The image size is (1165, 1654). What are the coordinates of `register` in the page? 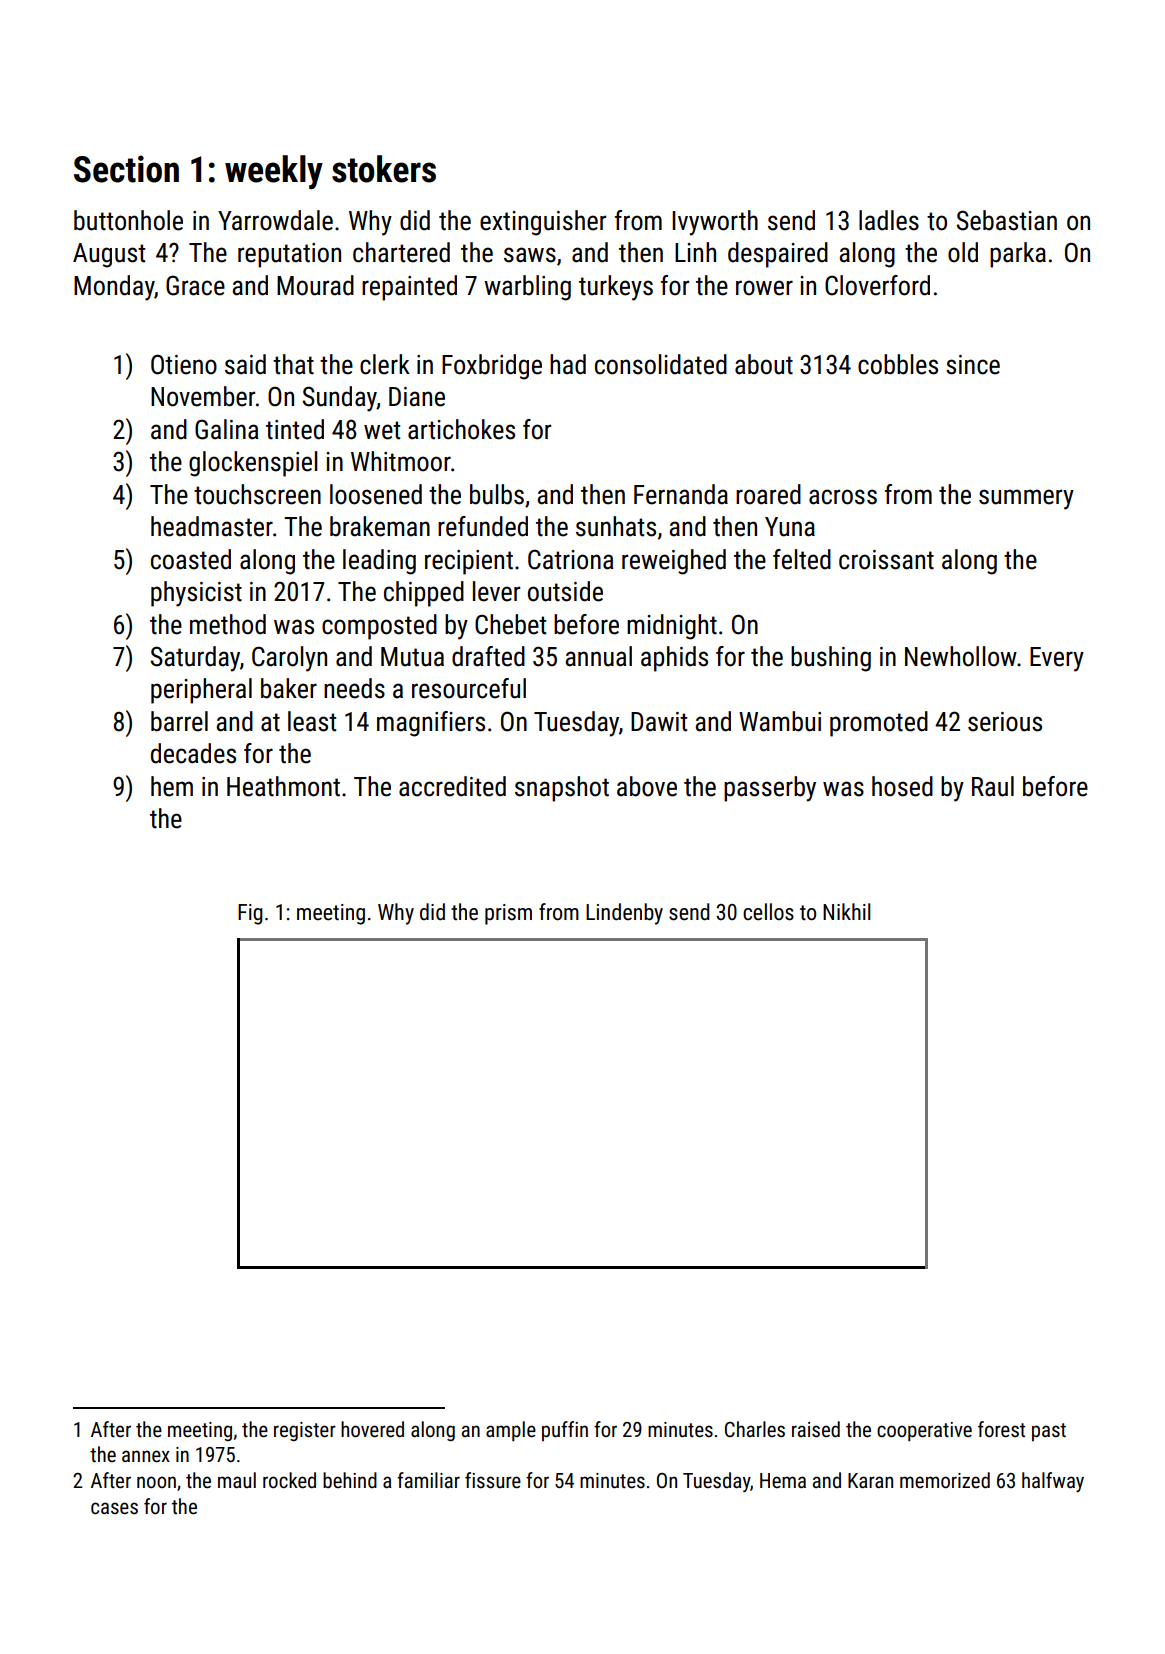 It's located at (305, 1431).
